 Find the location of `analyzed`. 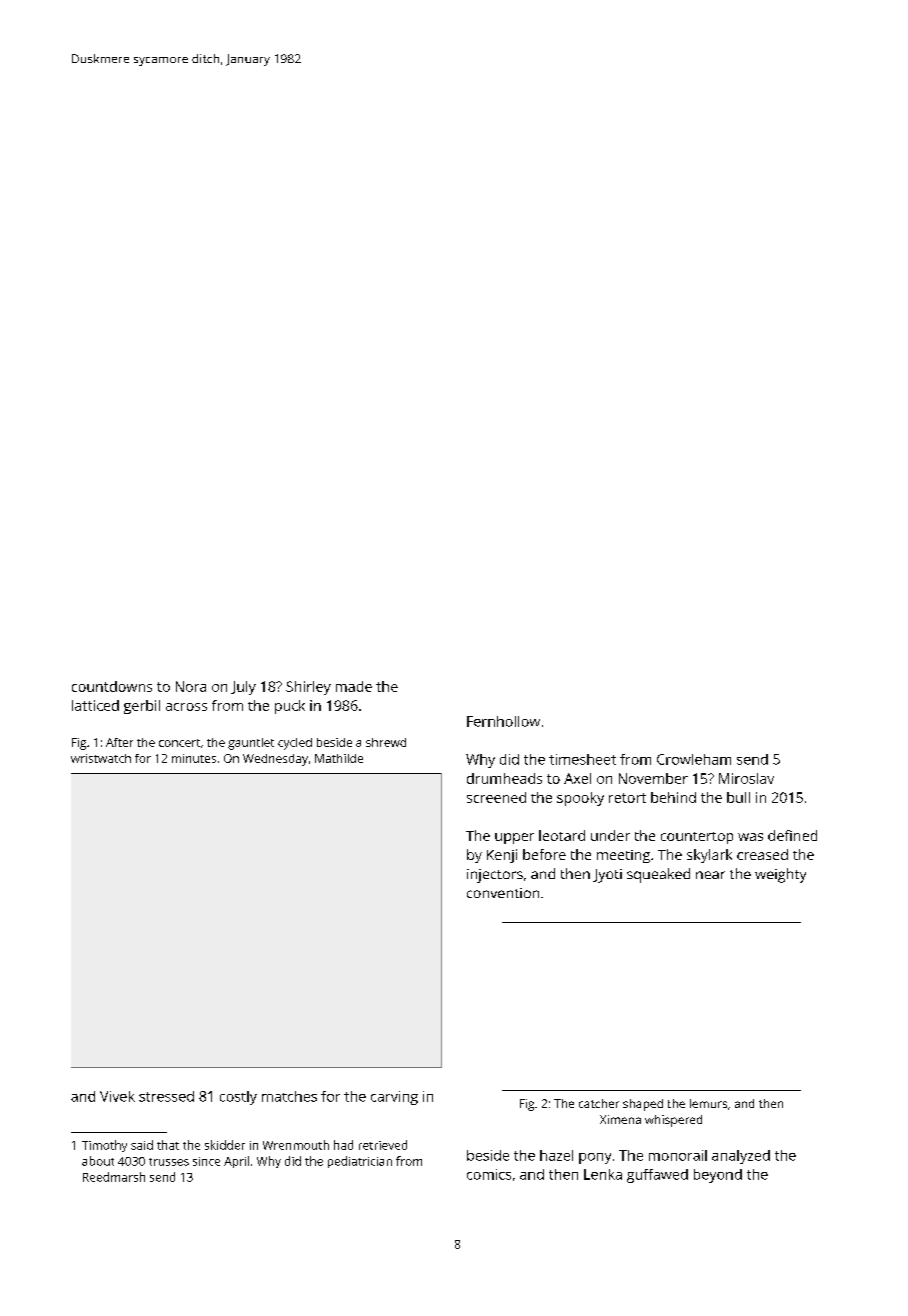

analyzed is located at coordinates (741, 1157).
